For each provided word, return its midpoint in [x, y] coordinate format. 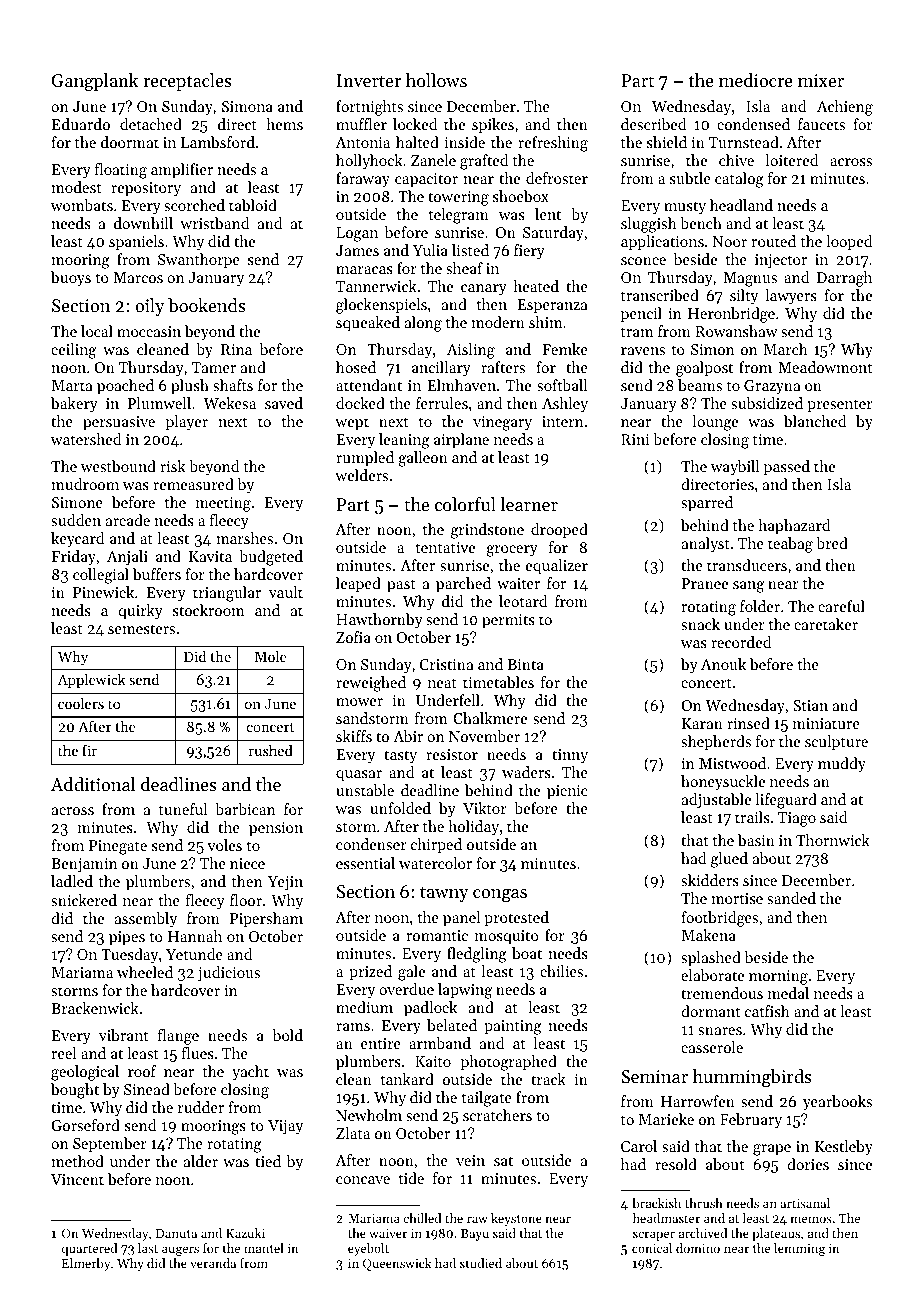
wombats [82, 205]
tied [268, 1161]
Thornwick [833, 840]
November [484, 736]
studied [481, 1263]
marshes [244, 538]
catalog [739, 180]
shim [546, 322]
